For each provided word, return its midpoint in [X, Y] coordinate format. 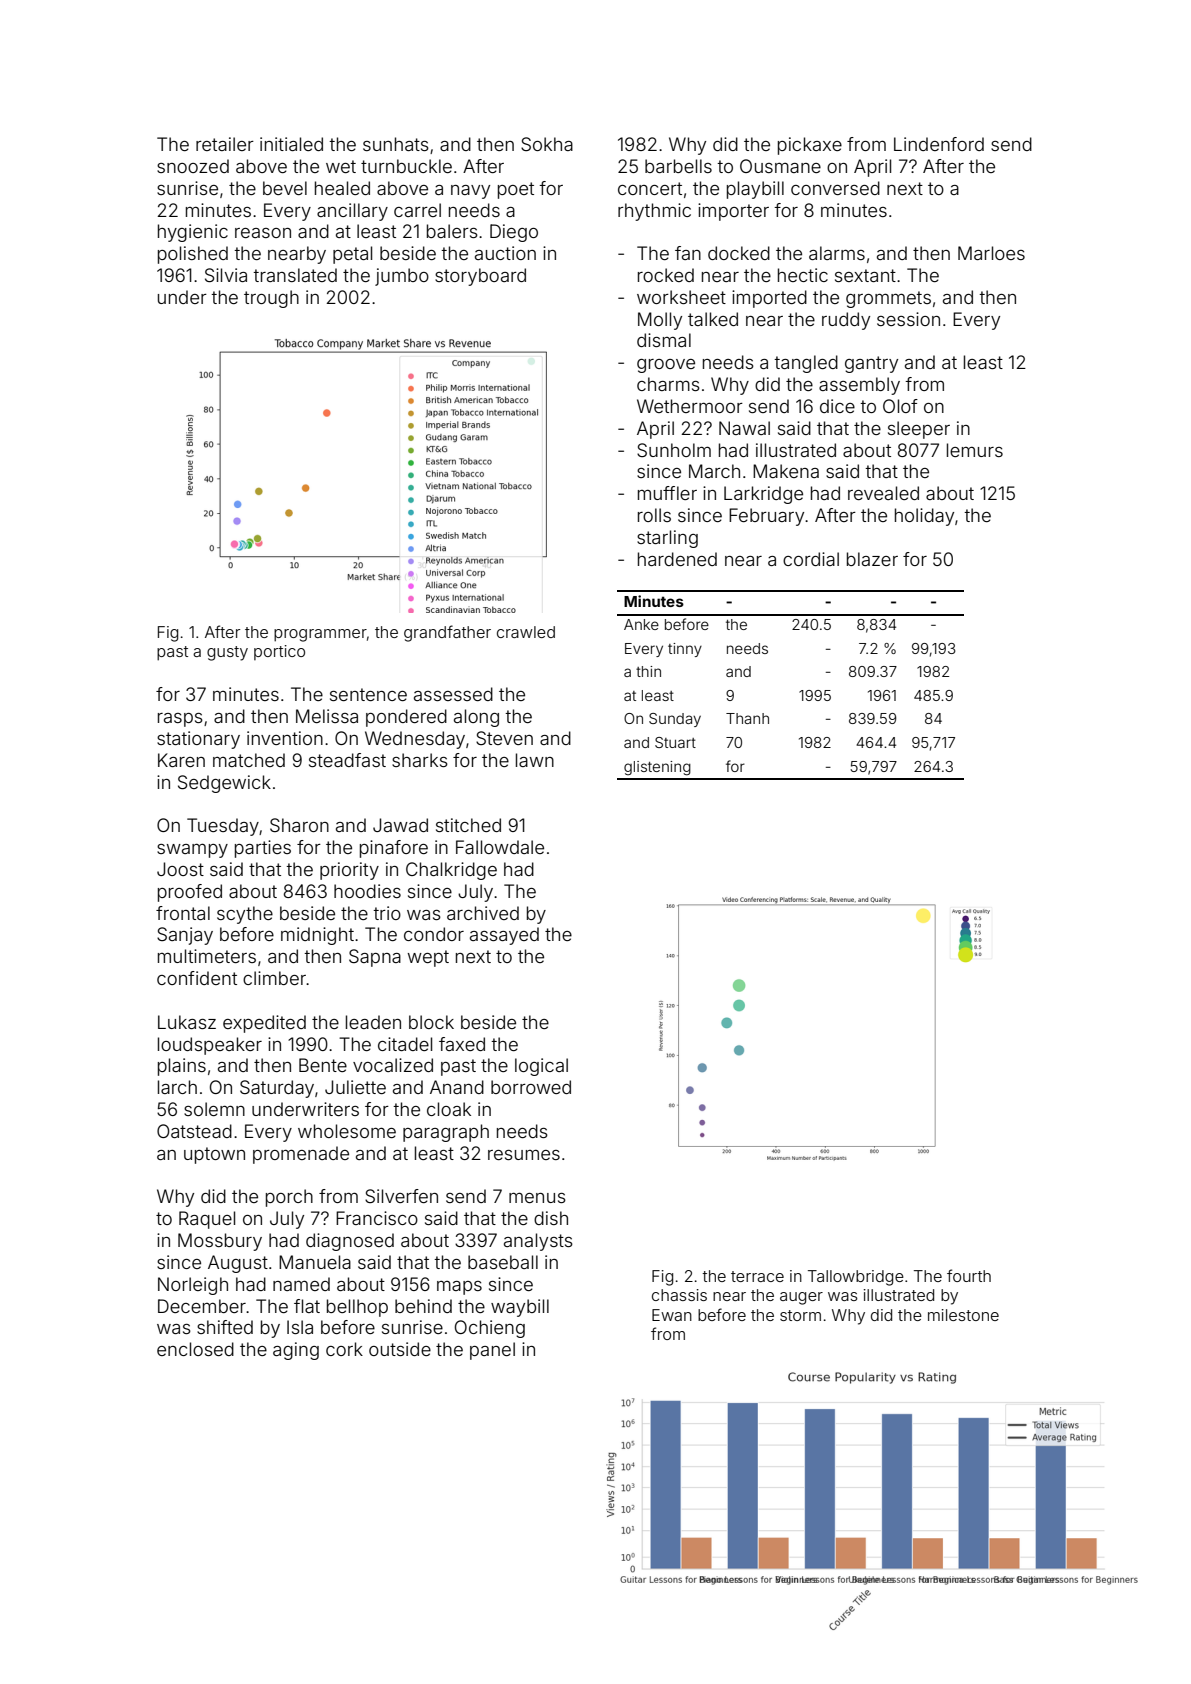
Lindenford [939, 144]
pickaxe [810, 146]
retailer [225, 144]
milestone [963, 1315]
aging [296, 1351]
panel [492, 1351]
